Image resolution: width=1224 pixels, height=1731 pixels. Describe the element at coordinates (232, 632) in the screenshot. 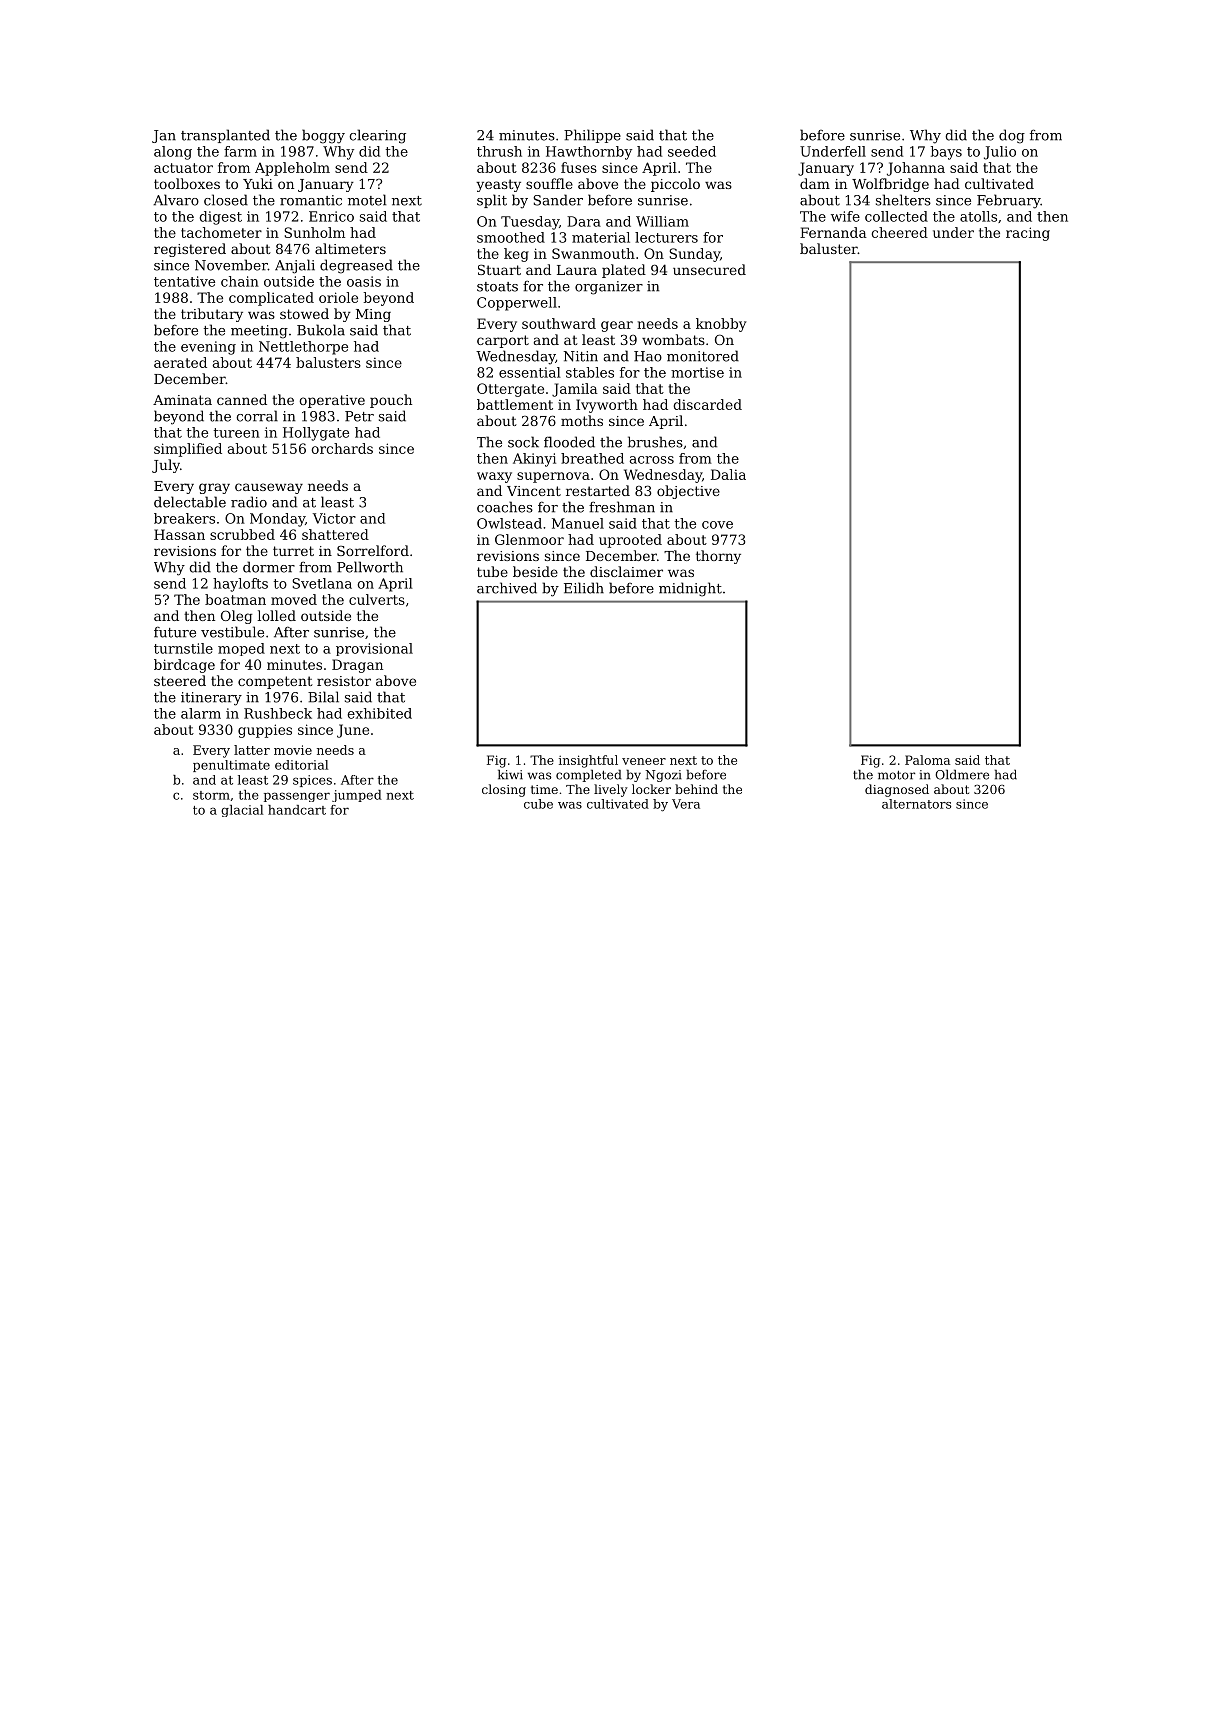

I see `vestibule` at that location.
